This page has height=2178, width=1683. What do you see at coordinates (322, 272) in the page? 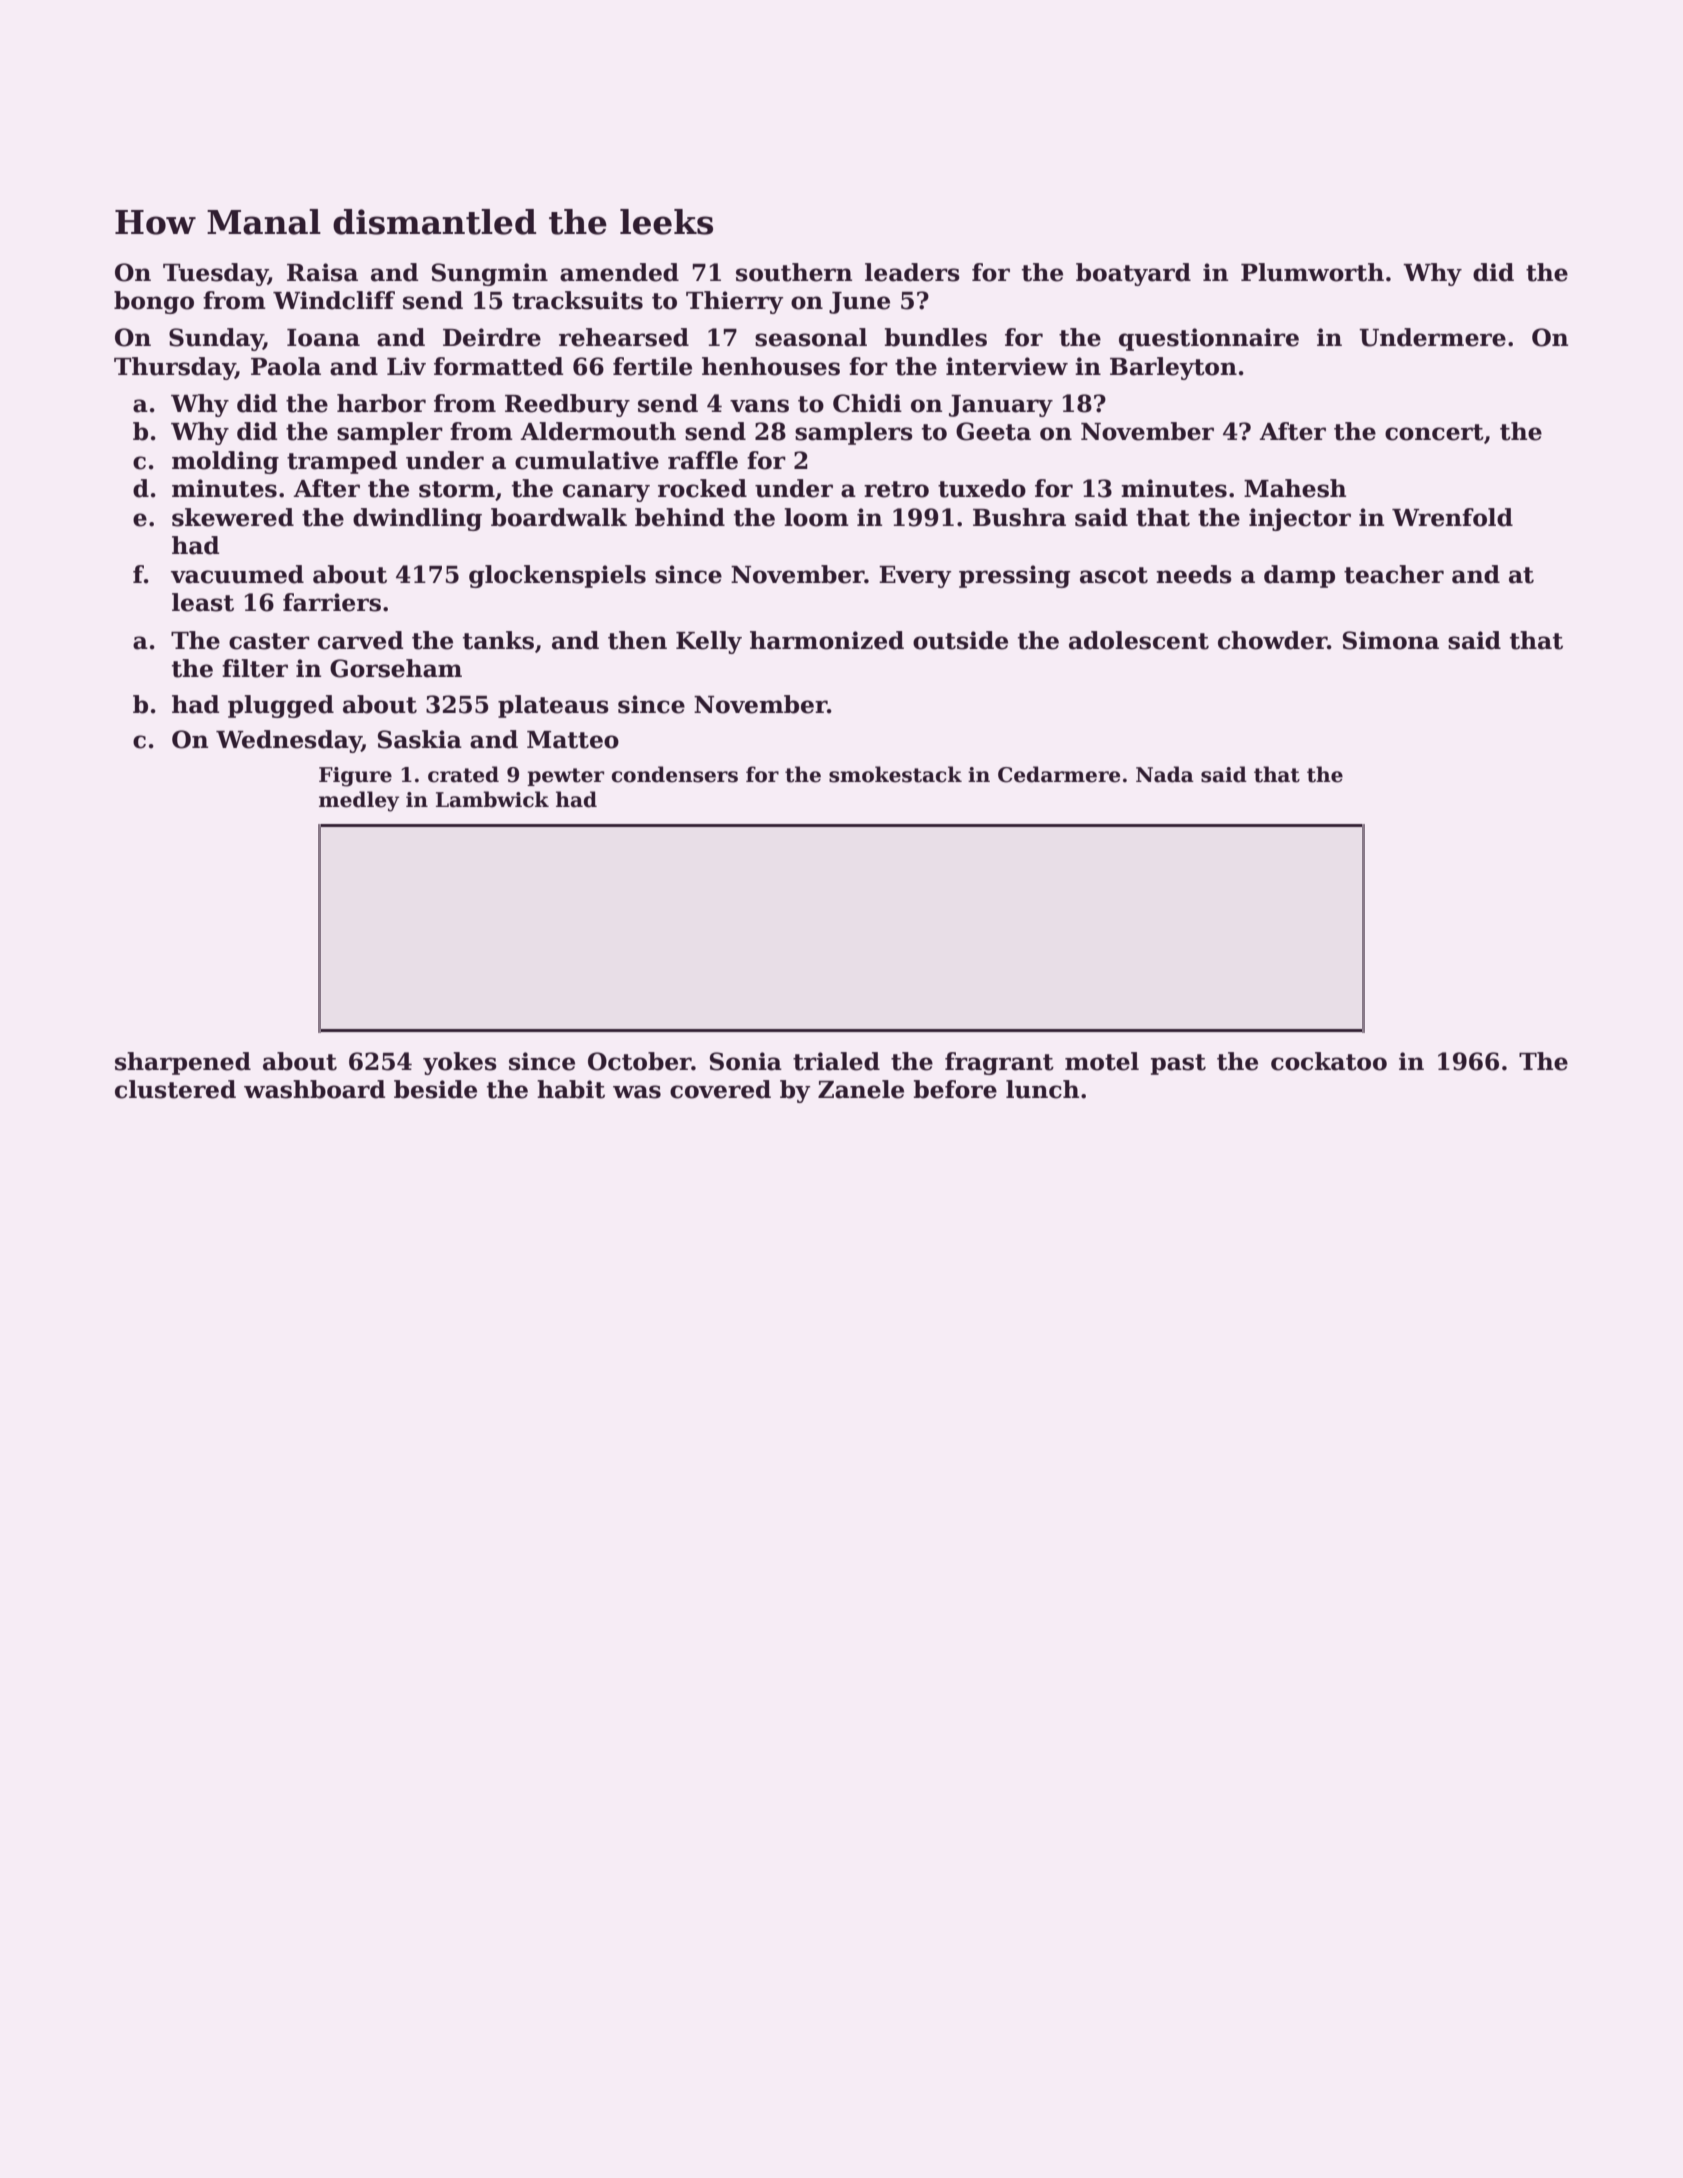
I see `Raisa` at bounding box center [322, 272].
